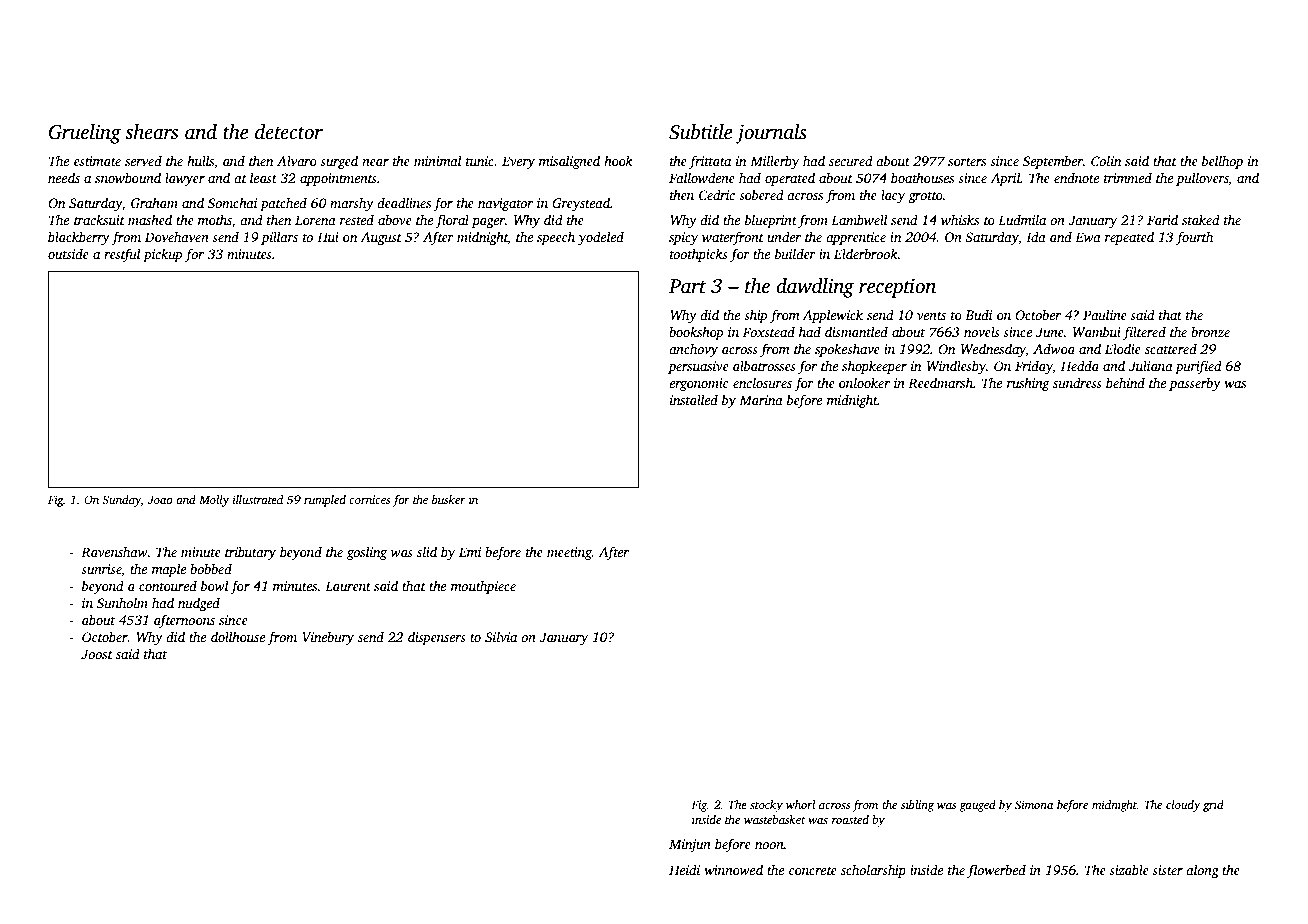  I want to click on Elderbrook, so click(866, 253).
